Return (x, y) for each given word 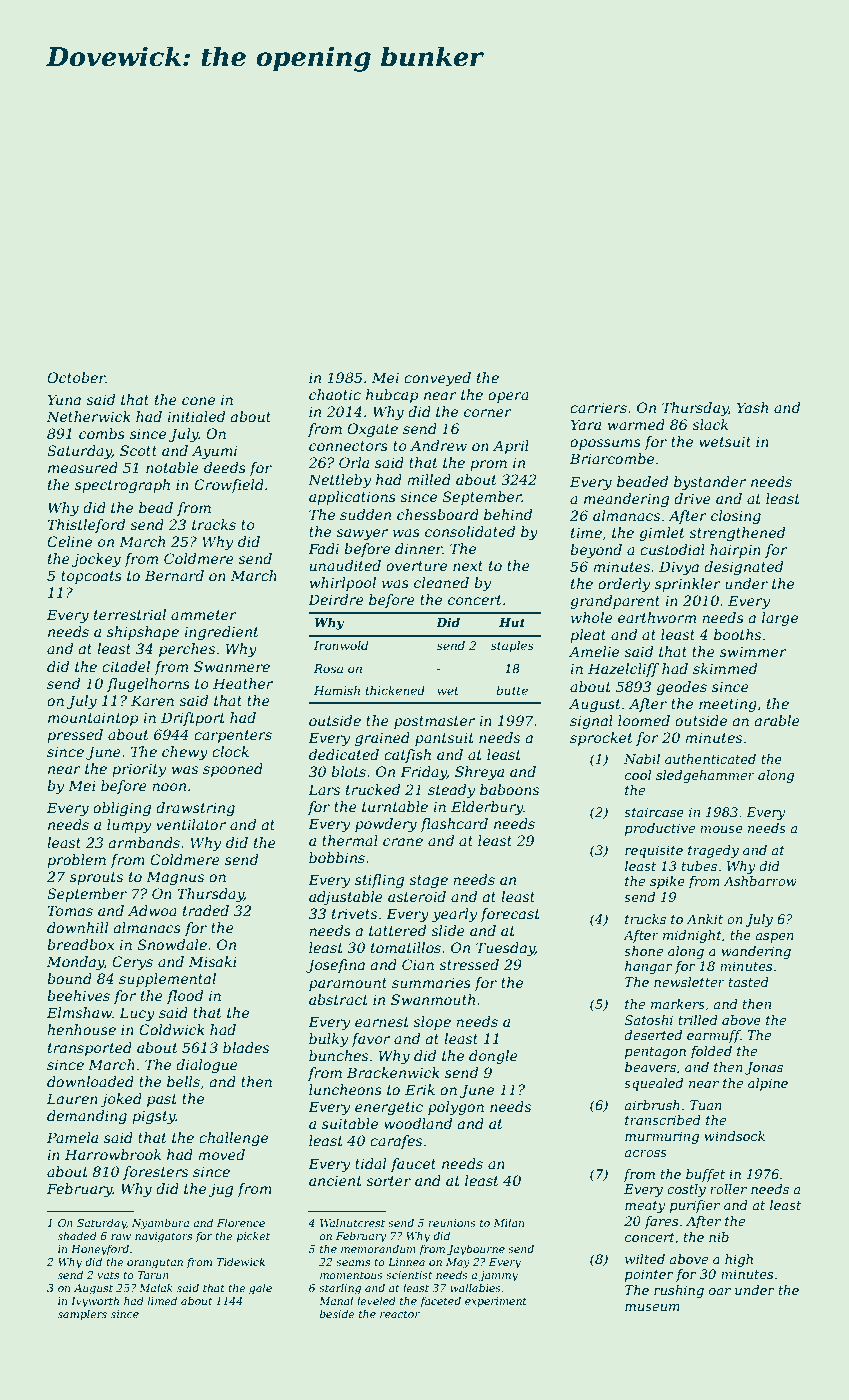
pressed (75, 736)
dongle (493, 1057)
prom (488, 465)
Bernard (174, 575)
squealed (653, 1084)
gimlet (662, 534)
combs (102, 433)
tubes (699, 866)
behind (508, 514)
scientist (409, 1275)
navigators (163, 1237)
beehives (78, 995)
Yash (752, 407)
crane (403, 842)
